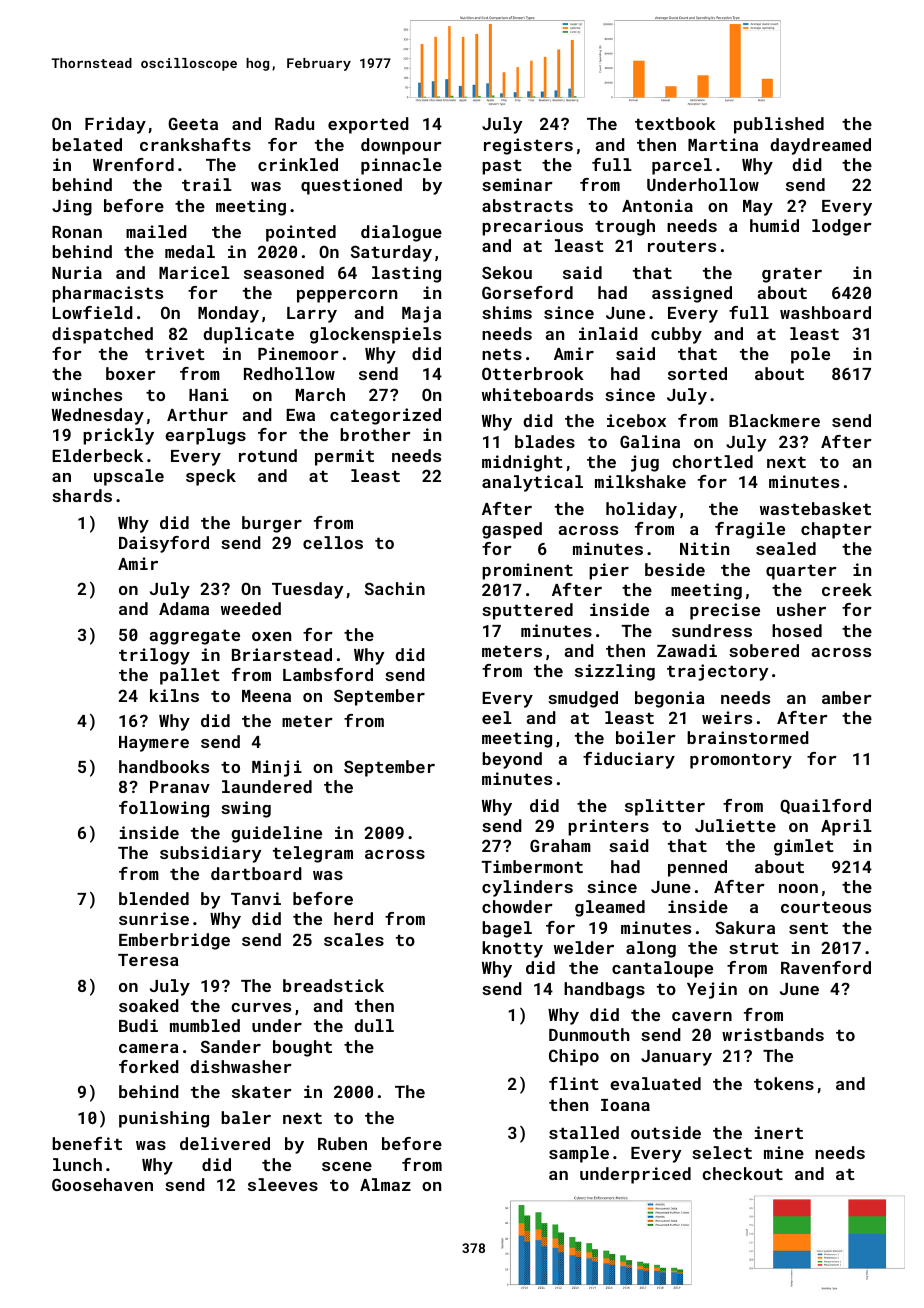  Describe the element at coordinates (87, 144) in the screenshot. I see `belated` at that location.
